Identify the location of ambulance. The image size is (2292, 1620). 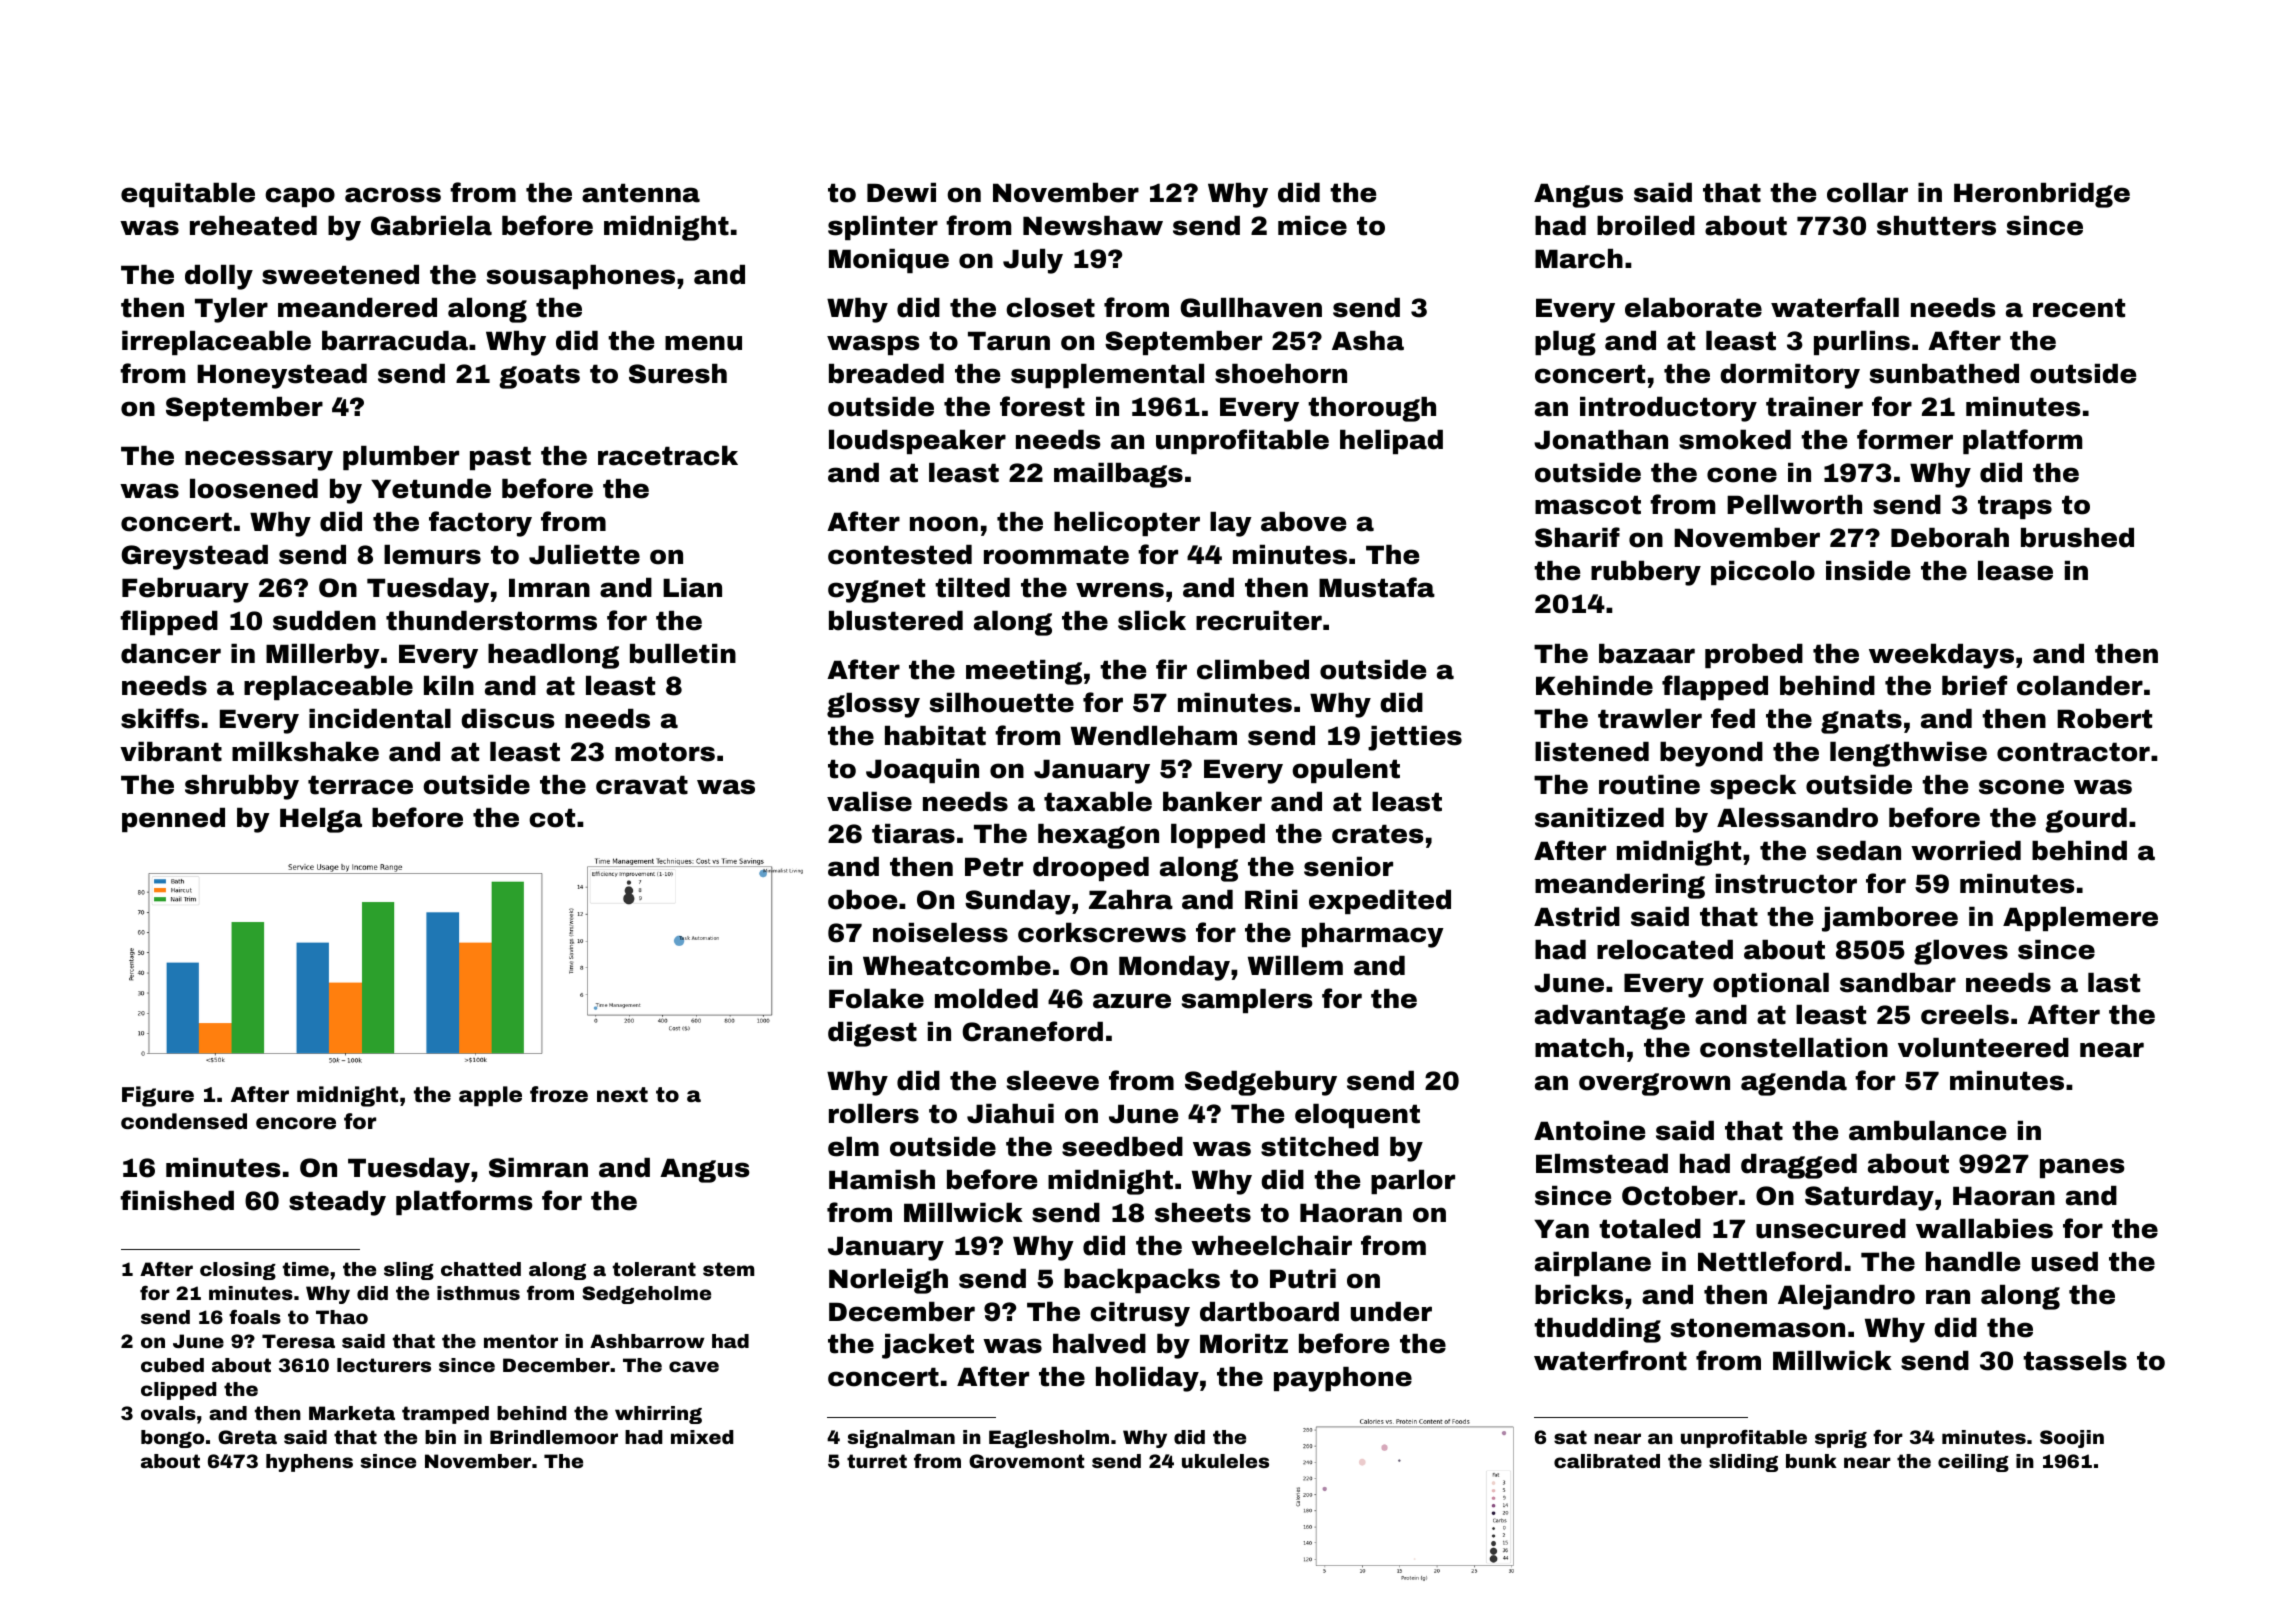
(1927, 1131).
